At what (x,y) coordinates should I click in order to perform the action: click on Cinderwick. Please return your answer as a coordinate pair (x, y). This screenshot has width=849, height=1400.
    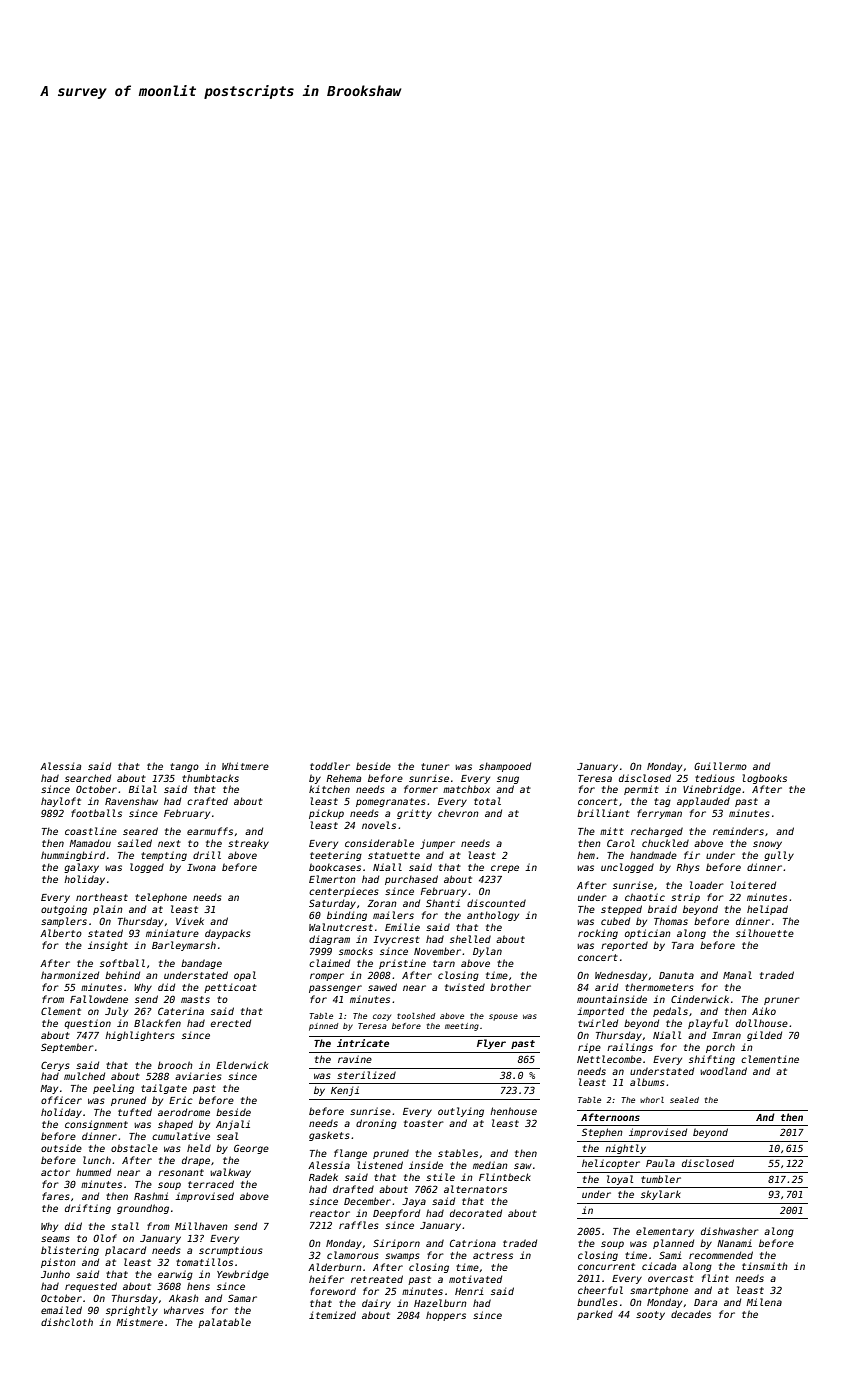
    Looking at the image, I should click on (700, 999).
